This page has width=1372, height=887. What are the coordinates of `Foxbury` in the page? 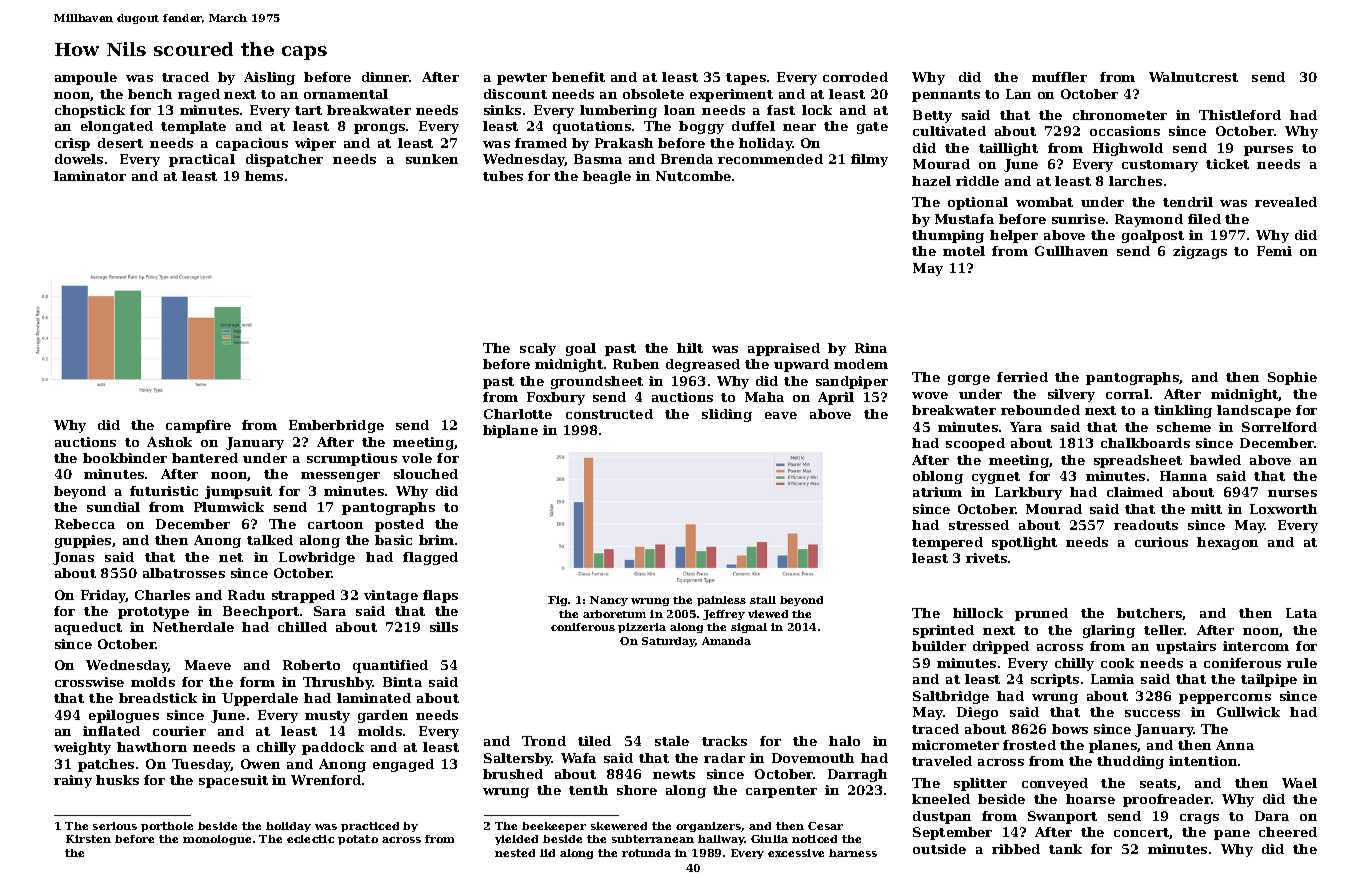 It's located at (556, 398).
